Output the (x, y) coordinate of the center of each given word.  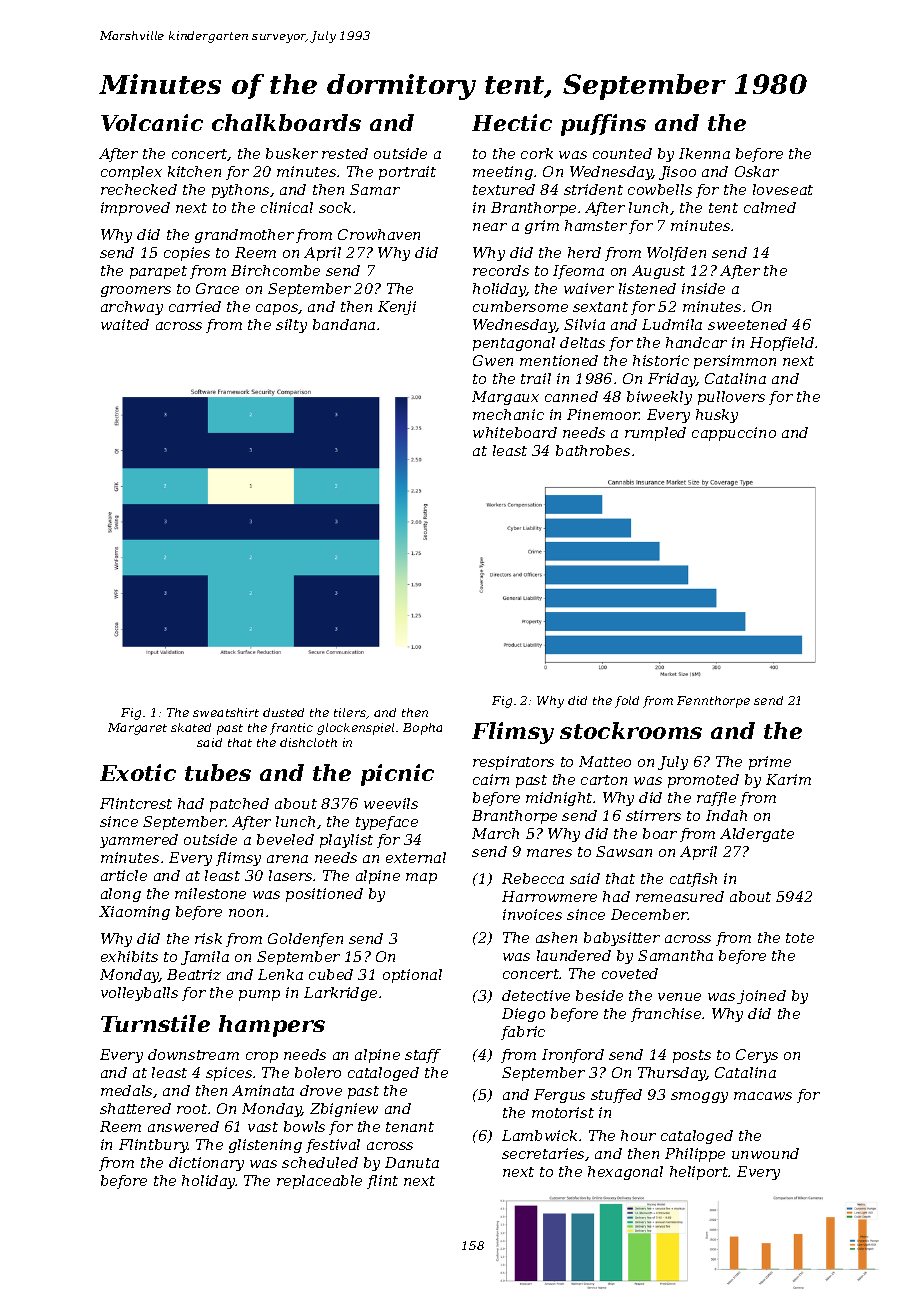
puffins (603, 125)
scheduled (320, 1162)
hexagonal (625, 1173)
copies (187, 254)
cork (537, 153)
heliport (699, 1173)
